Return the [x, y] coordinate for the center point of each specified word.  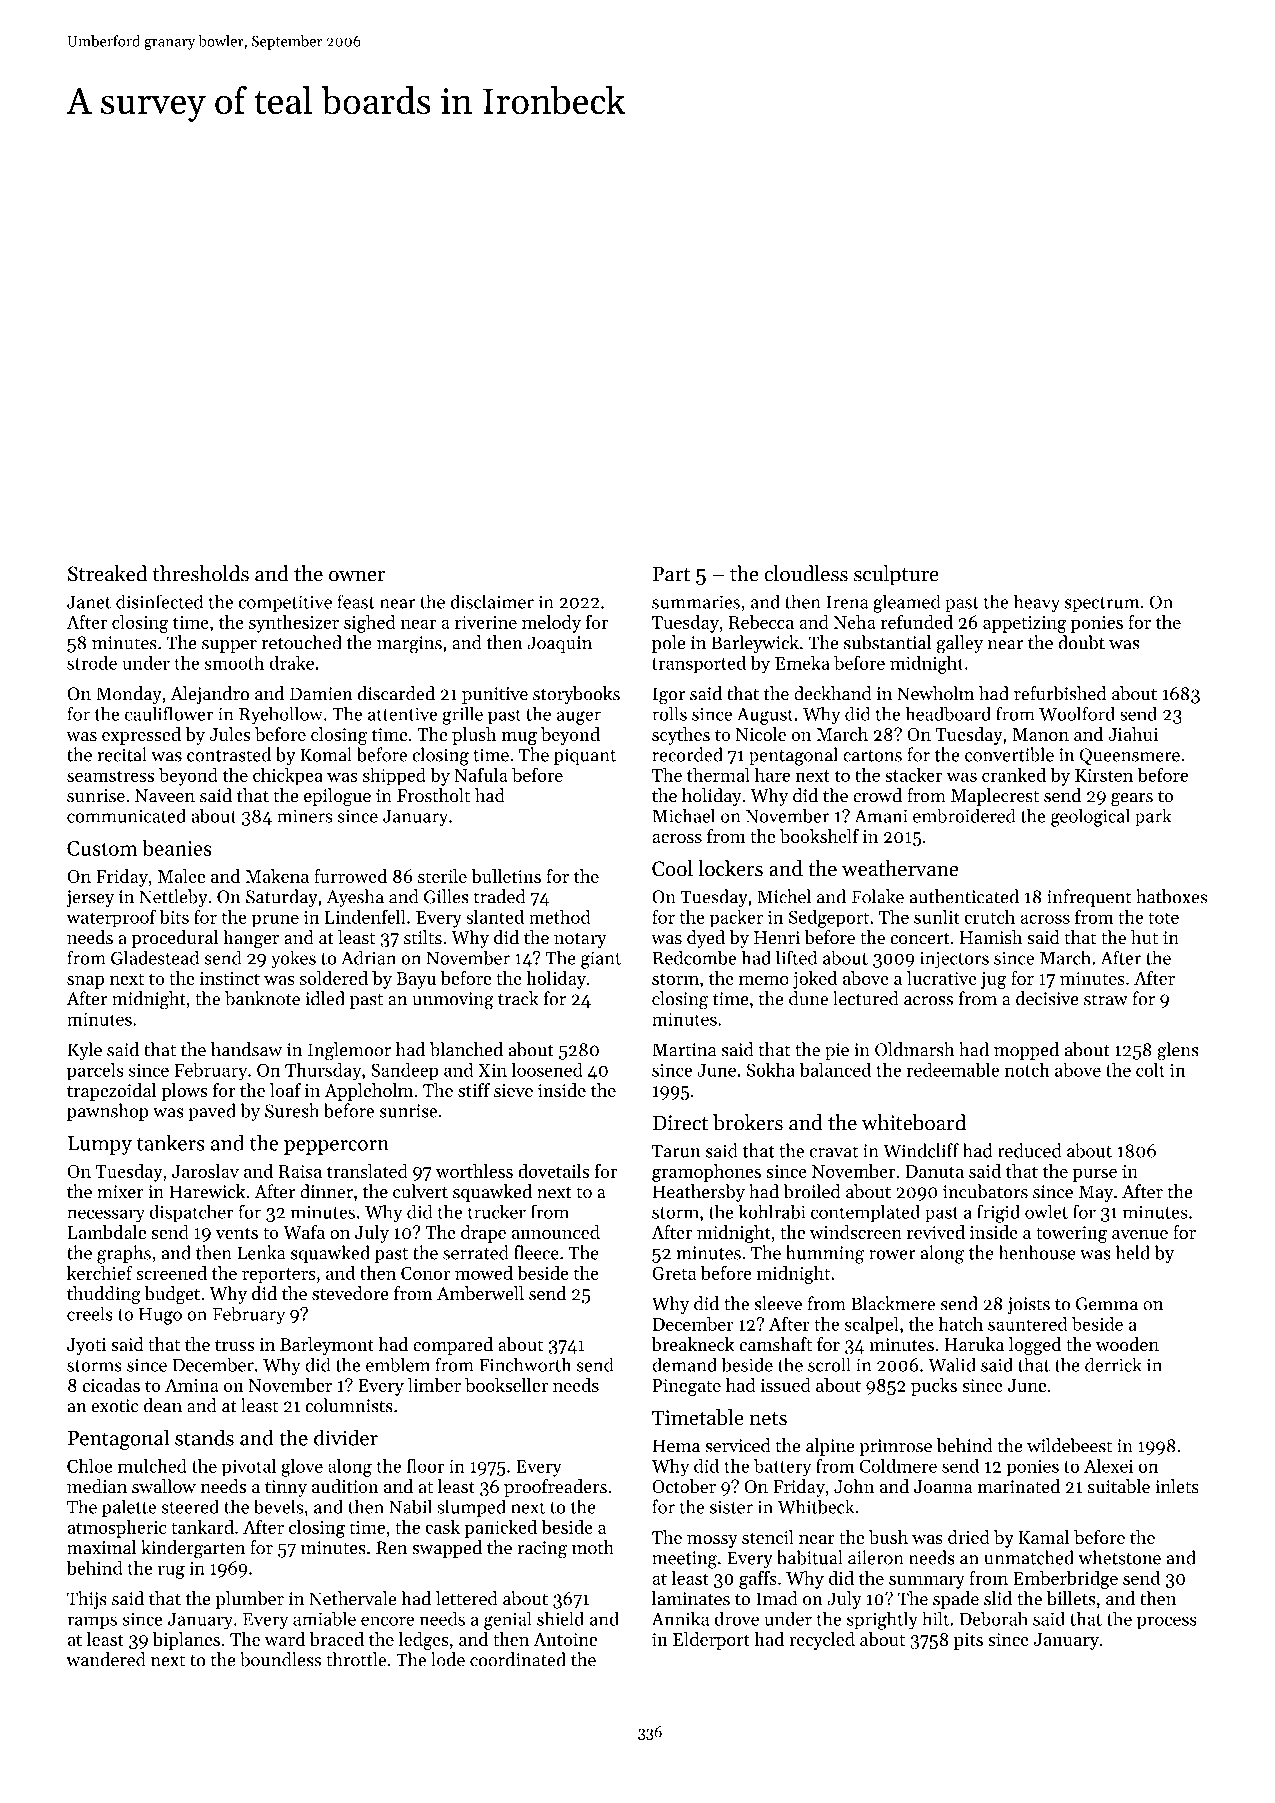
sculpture [896, 575]
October [684, 1486]
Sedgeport [829, 919]
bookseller [506, 1385]
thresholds [201, 573]
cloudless [806, 573]
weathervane [900, 868]
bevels [278, 1506]
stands [204, 1437]
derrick [1113, 1364]
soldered [334, 978]
